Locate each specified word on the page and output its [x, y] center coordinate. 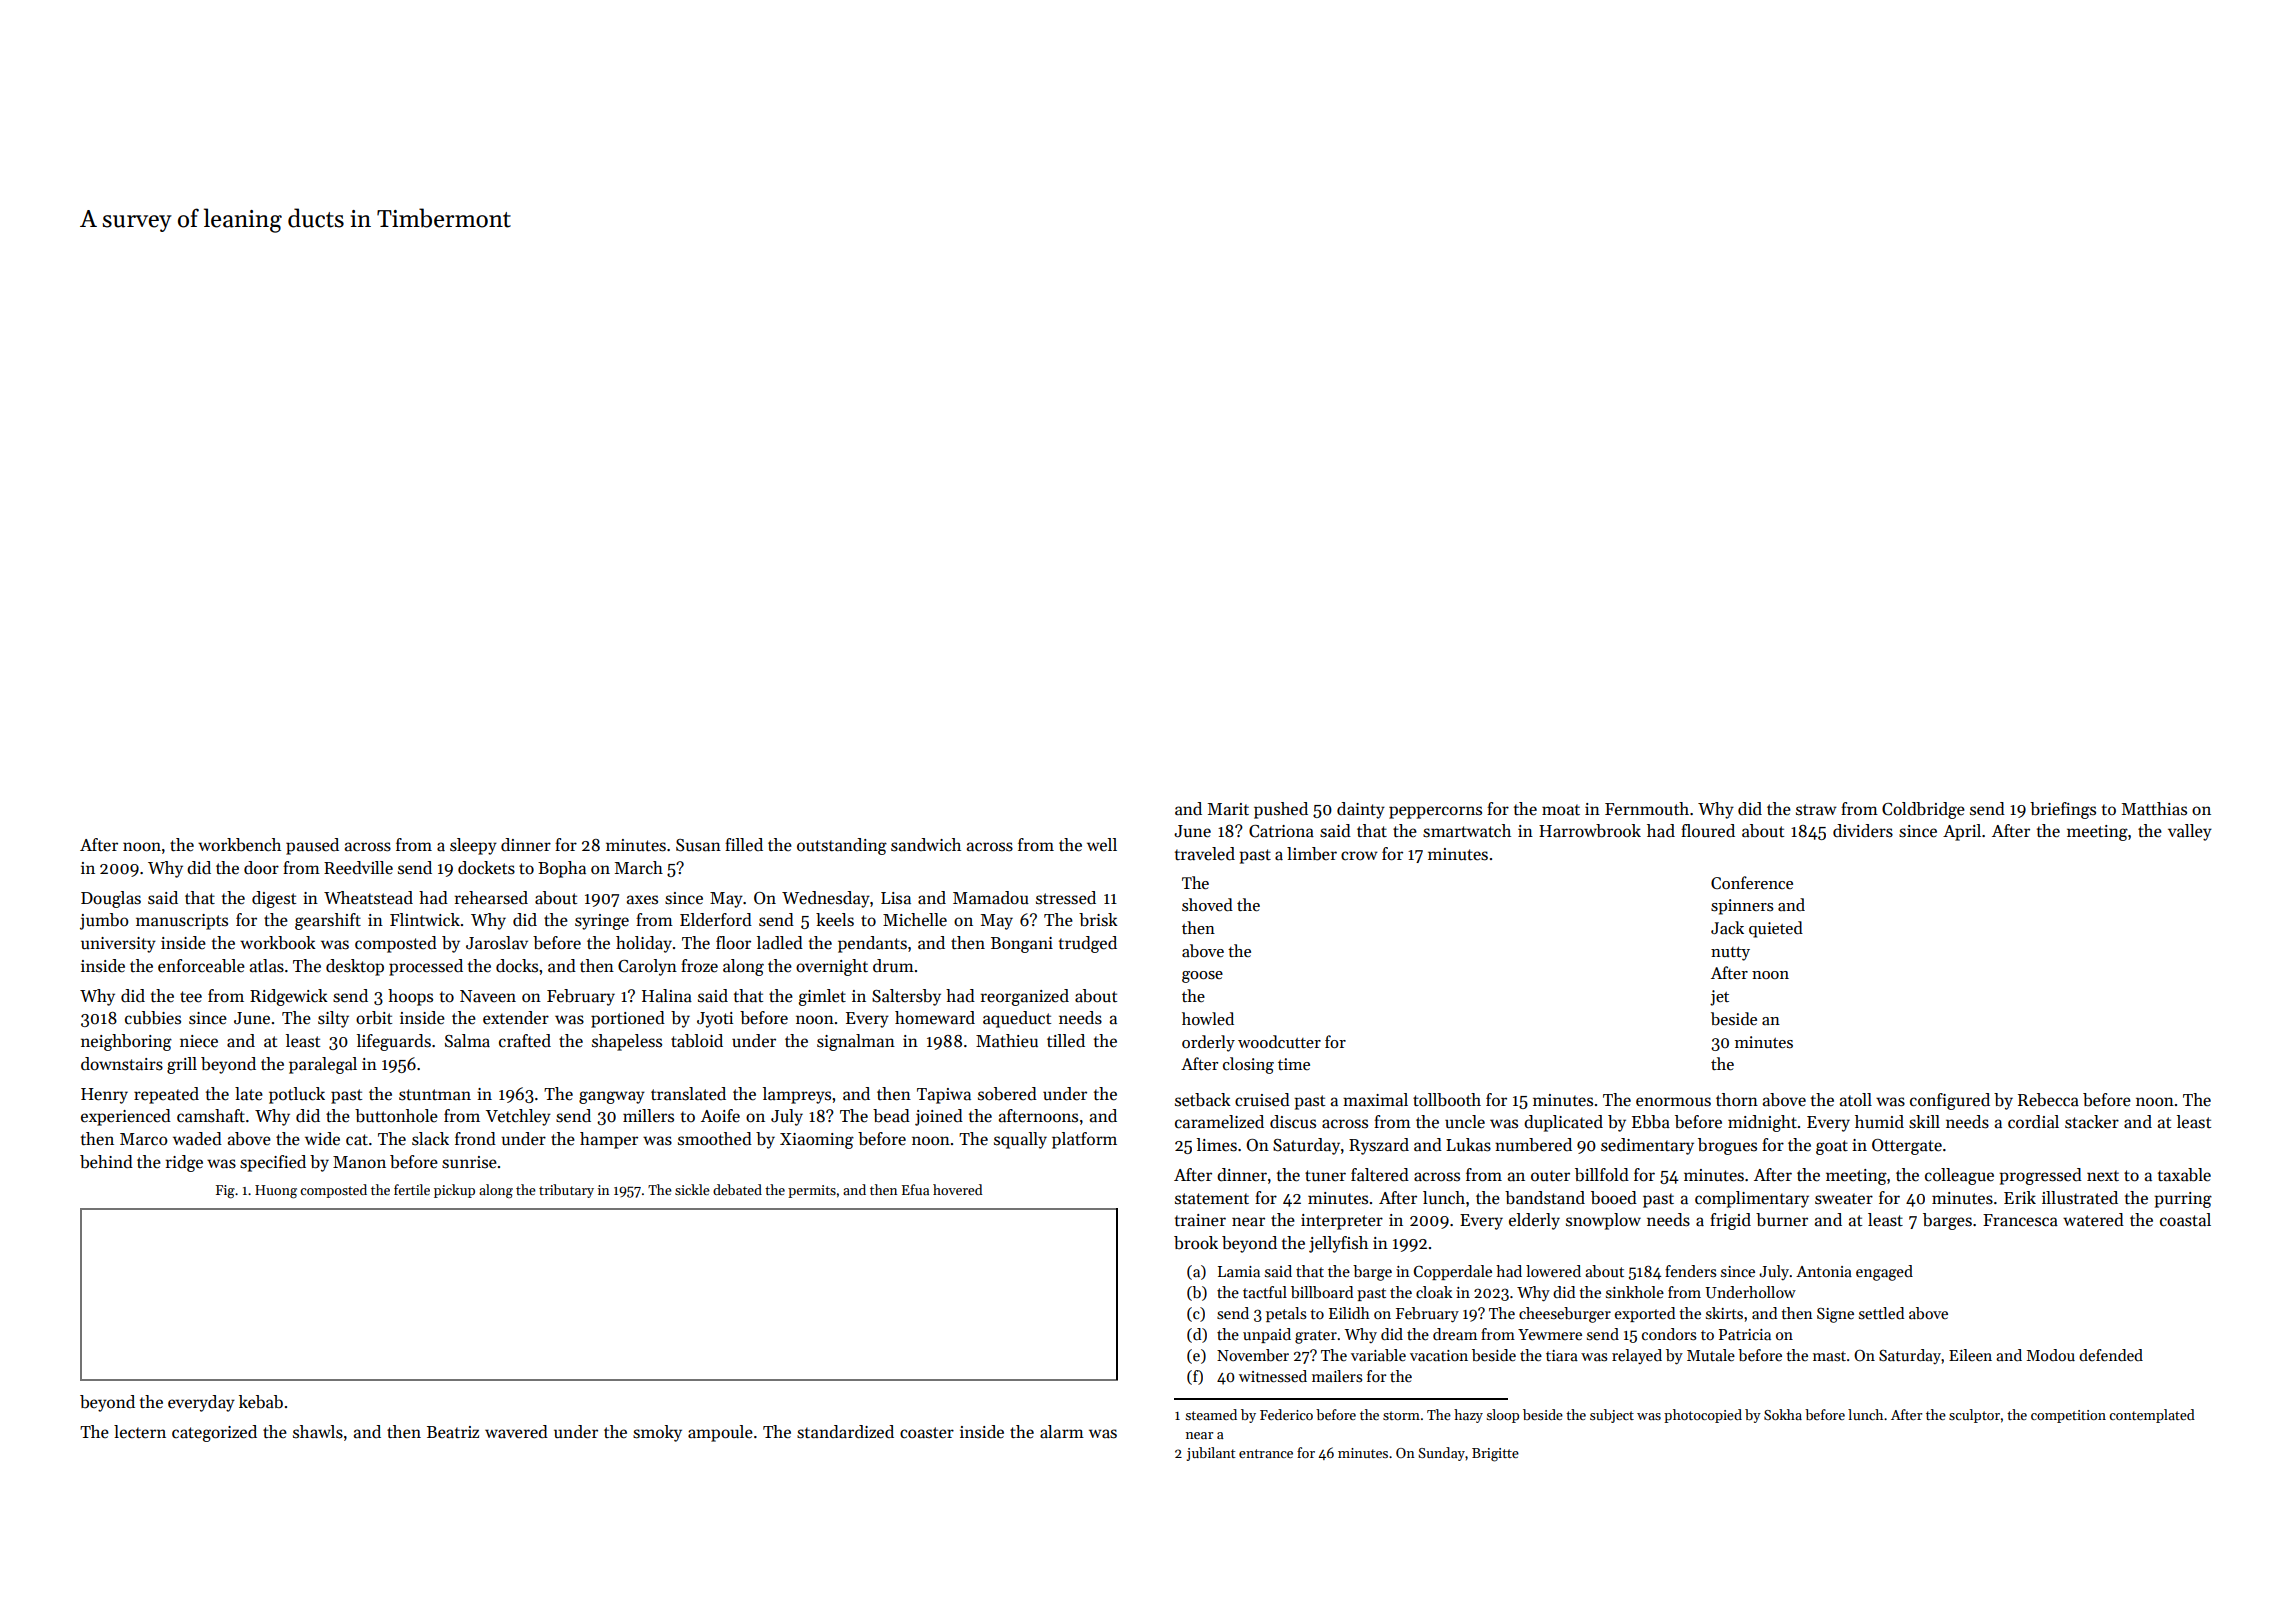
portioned [628, 1019]
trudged [1088, 944]
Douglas [111, 899]
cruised [1262, 1100]
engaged [1884, 1273]
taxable [2184, 1175]
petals [1286, 1314]
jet [1719, 998]
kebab [261, 1402]
